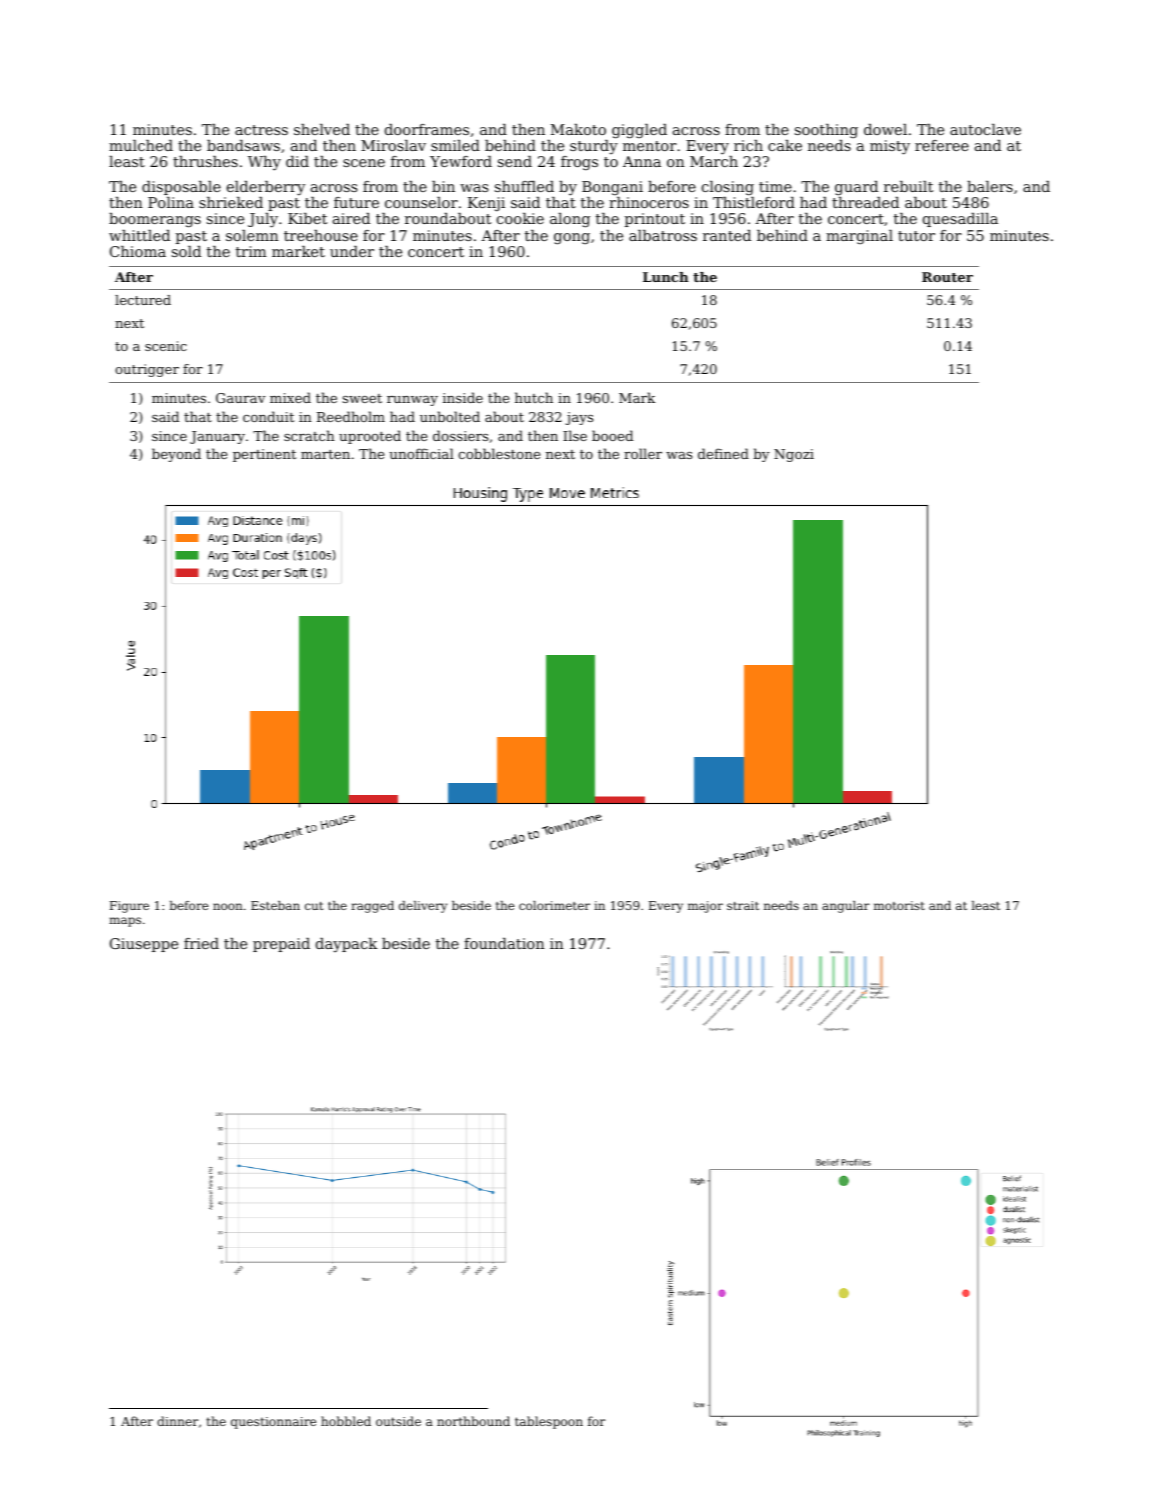  What do you see at coordinates (859, 237) in the page?
I see `marginal` at bounding box center [859, 237].
